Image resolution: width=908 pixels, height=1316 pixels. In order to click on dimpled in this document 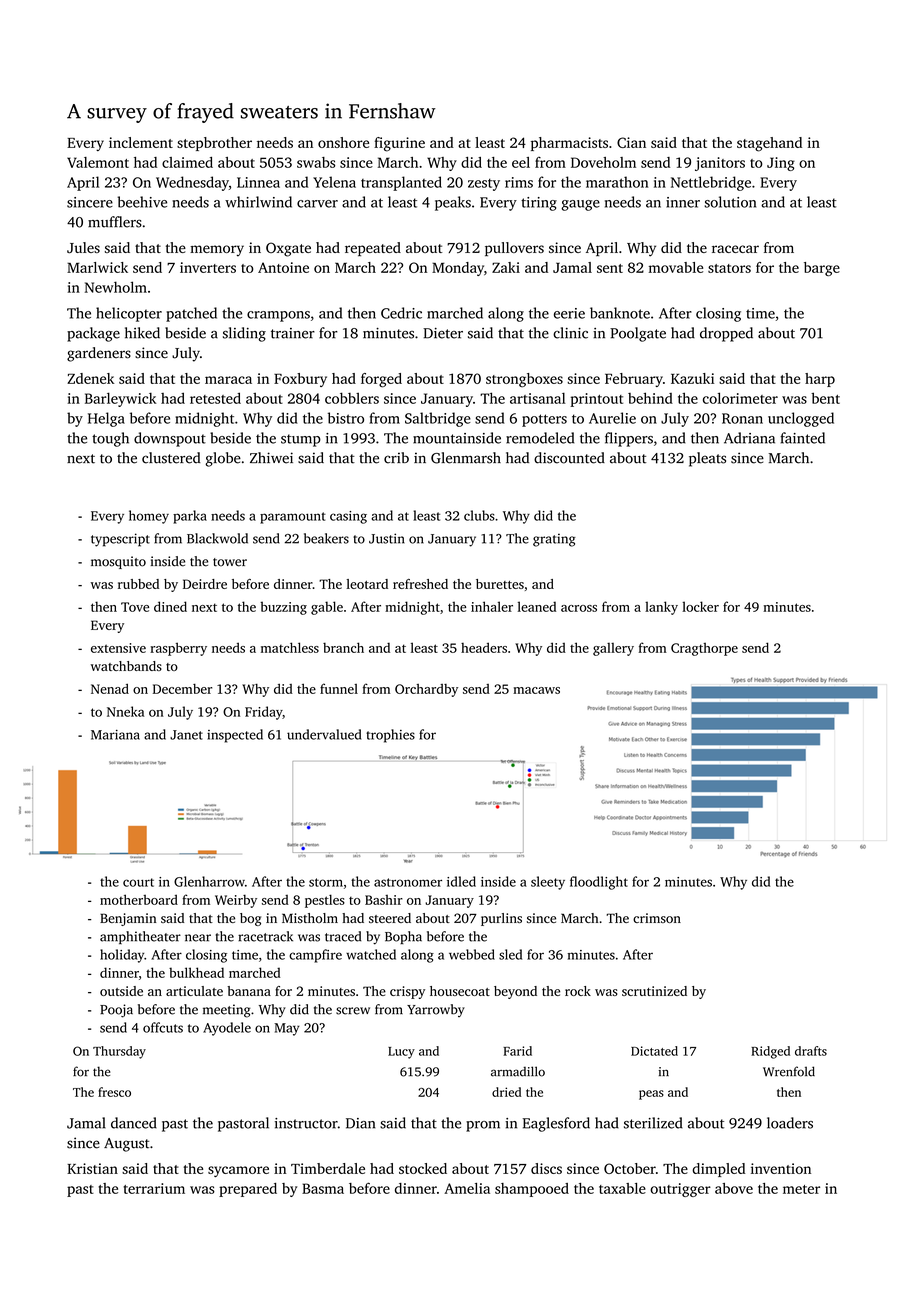, I will do `click(718, 1170)`.
